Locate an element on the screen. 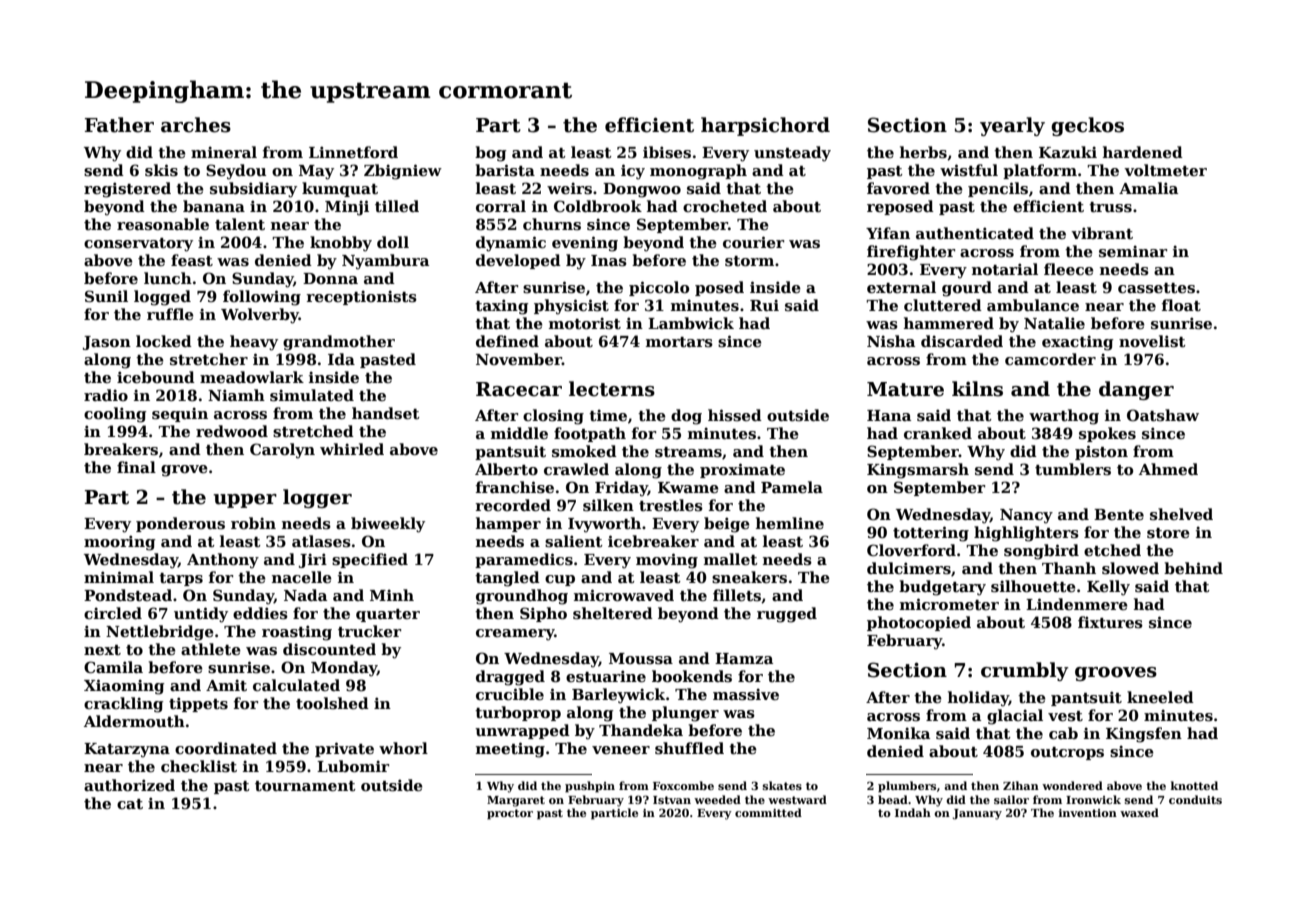  arches is located at coordinates (196, 125).
